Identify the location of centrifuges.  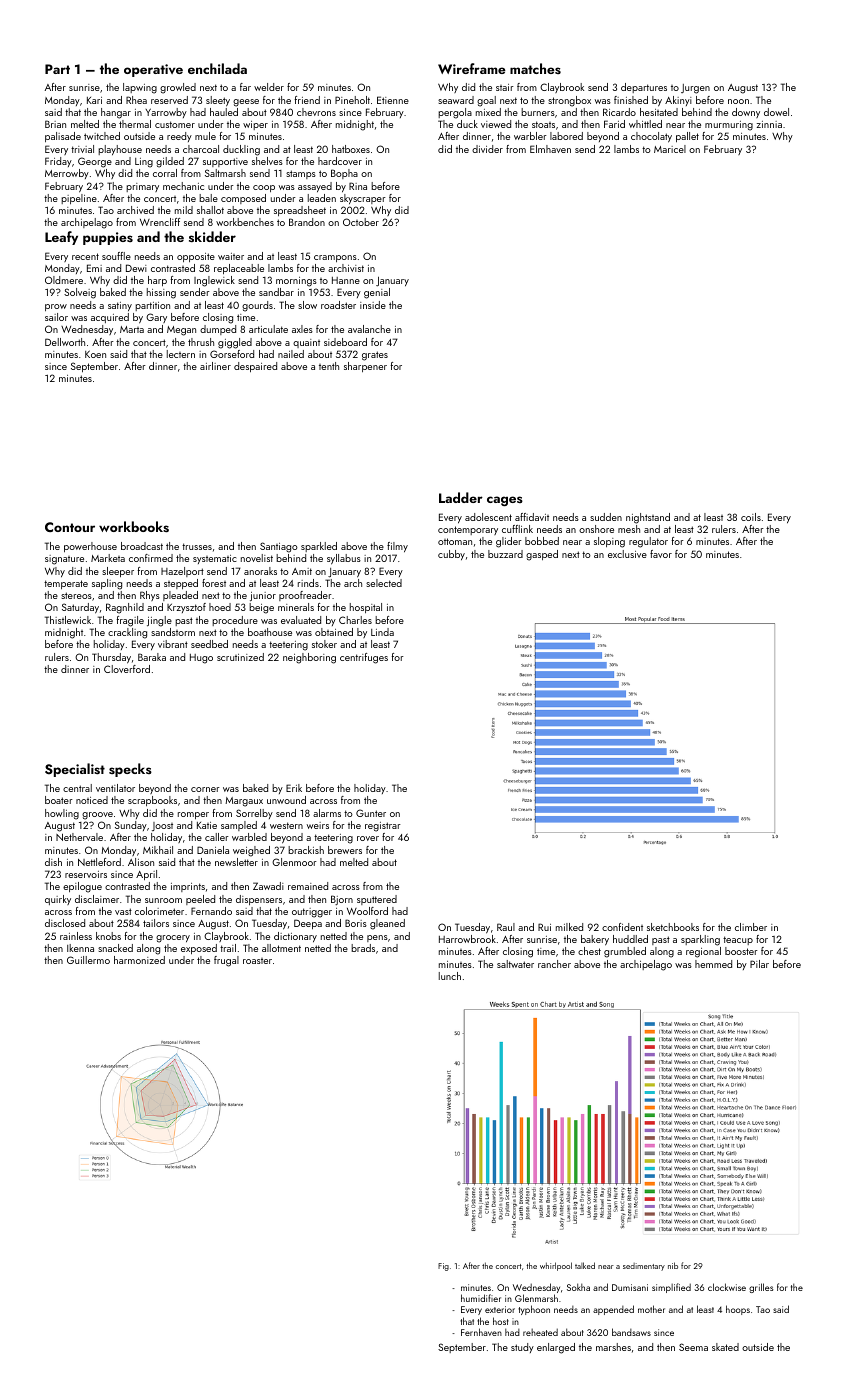
(364, 658).
